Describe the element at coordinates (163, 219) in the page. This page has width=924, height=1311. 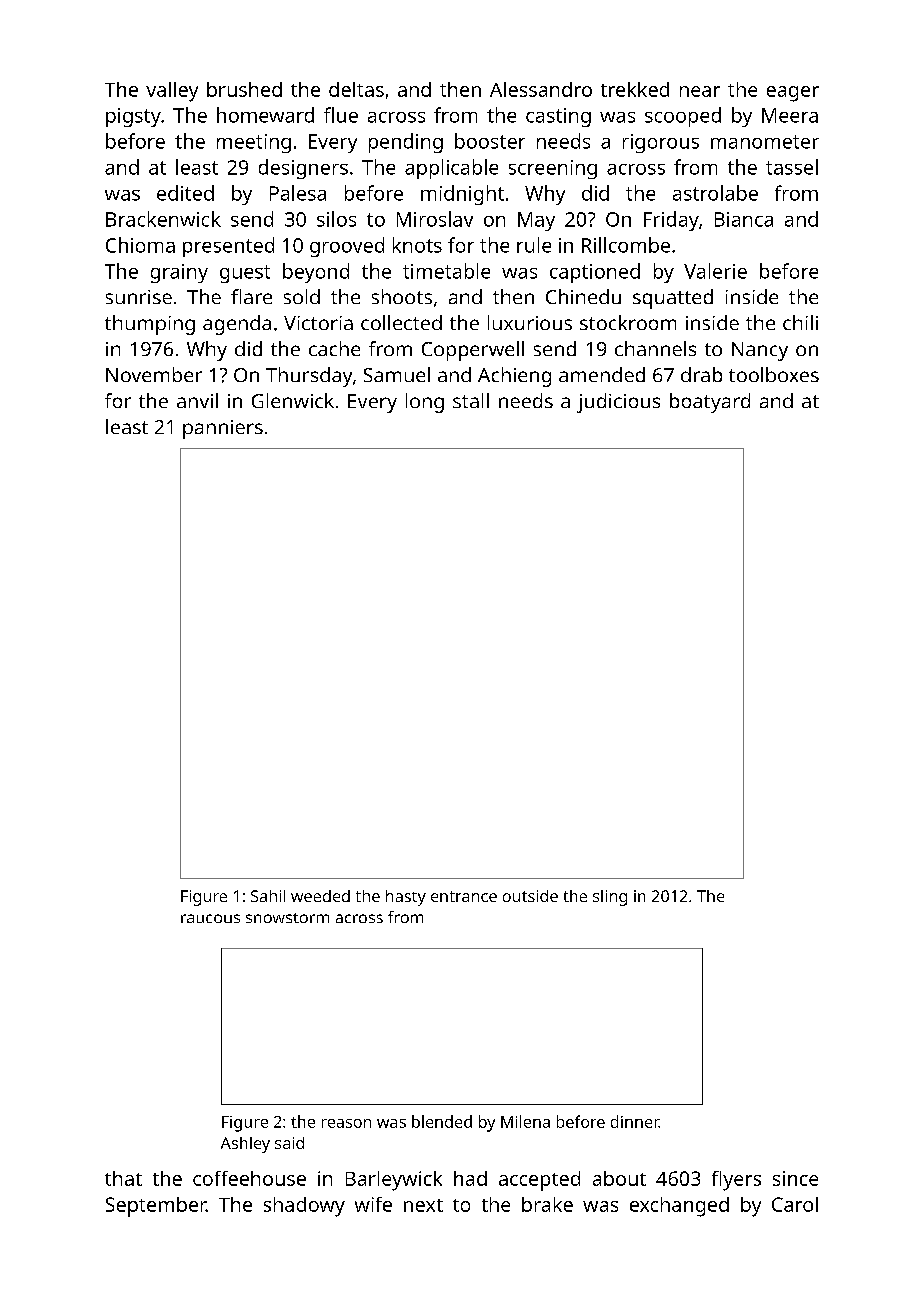
I see `Brackenwick` at that location.
